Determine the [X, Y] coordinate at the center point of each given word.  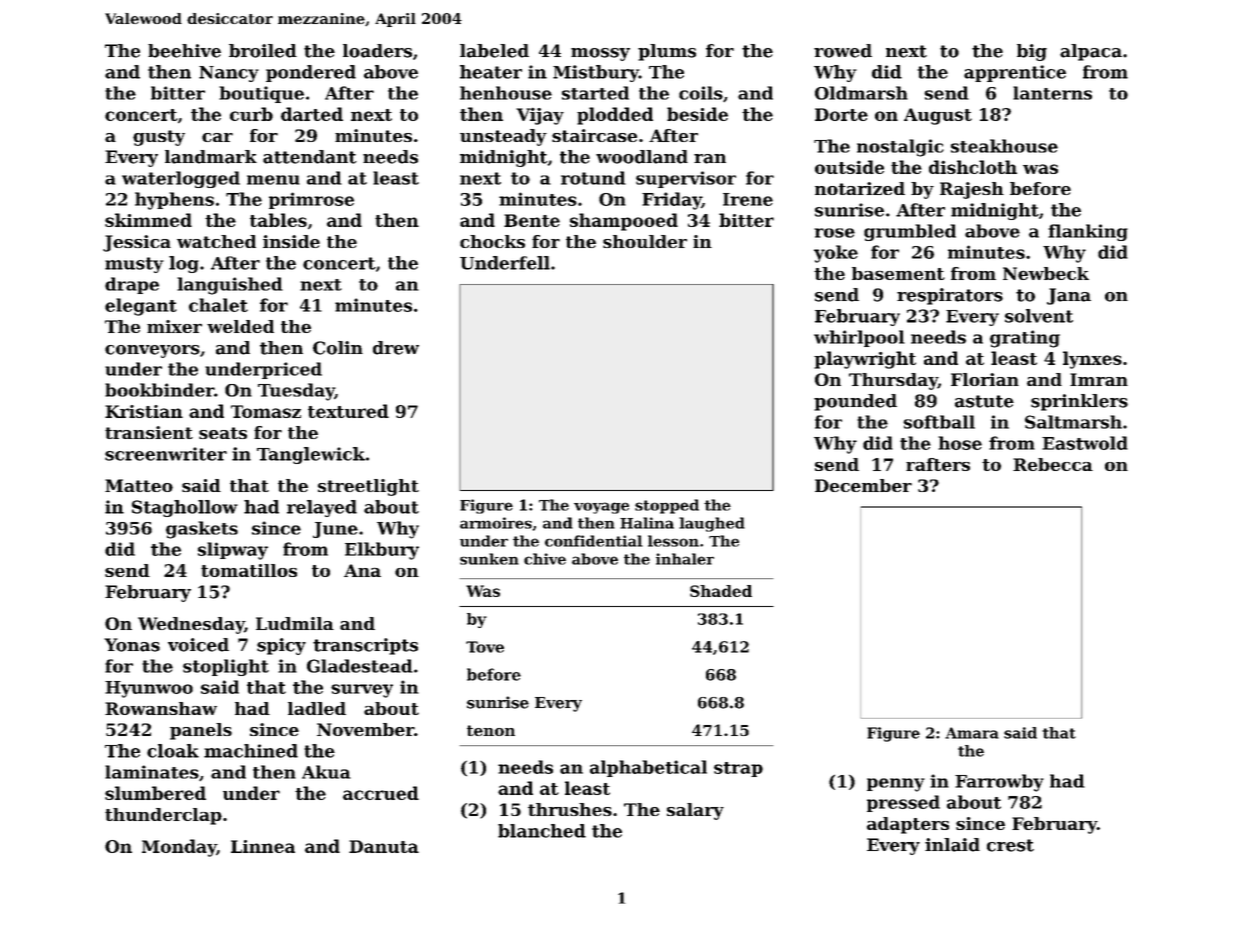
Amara [972, 733]
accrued [381, 793]
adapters [908, 825]
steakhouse [1004, 146]
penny [896, 785]
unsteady [503, 137]
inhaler [685, 559]
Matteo [139, 485]
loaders [377, 51]
